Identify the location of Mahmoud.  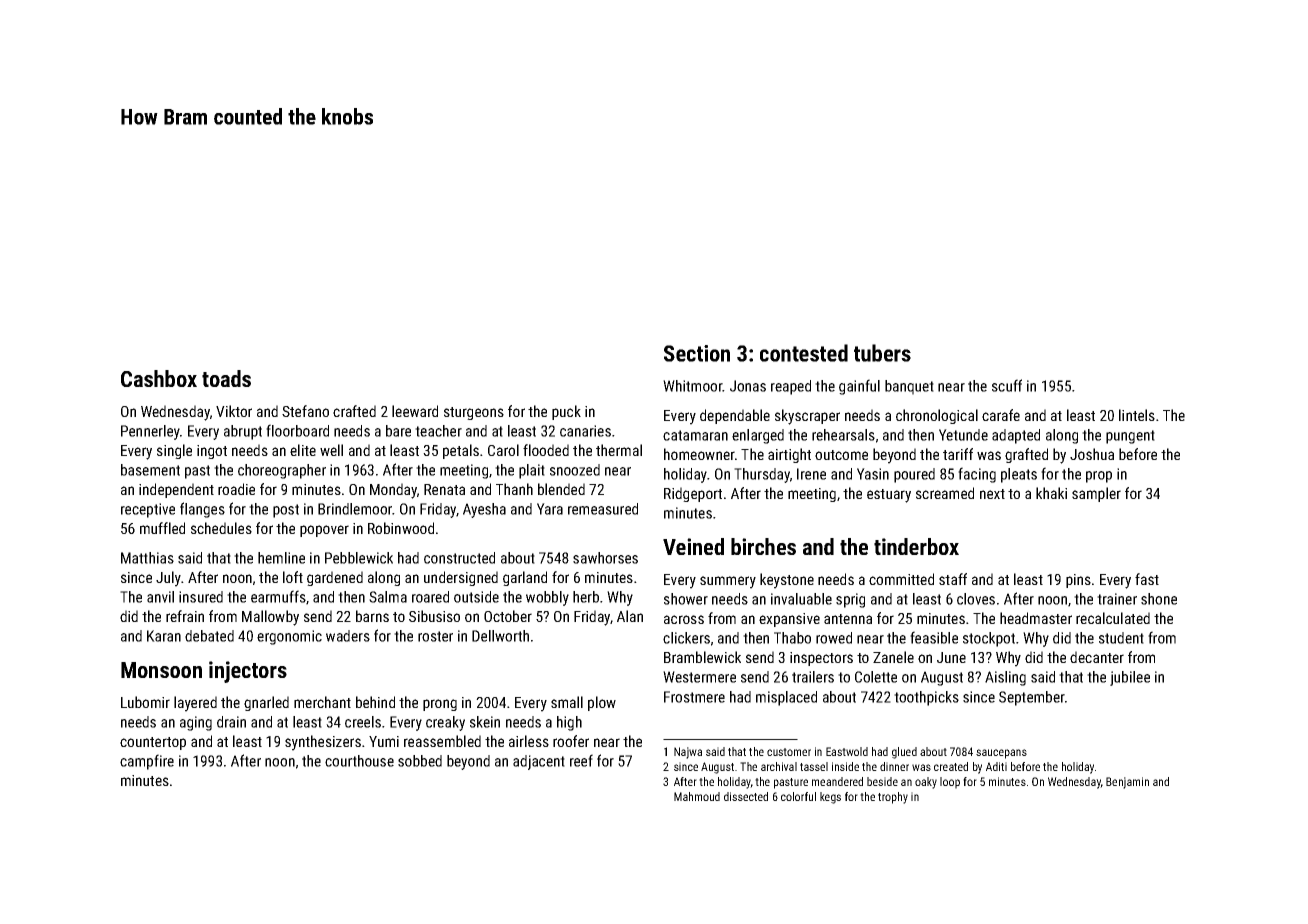
(697, 796).
